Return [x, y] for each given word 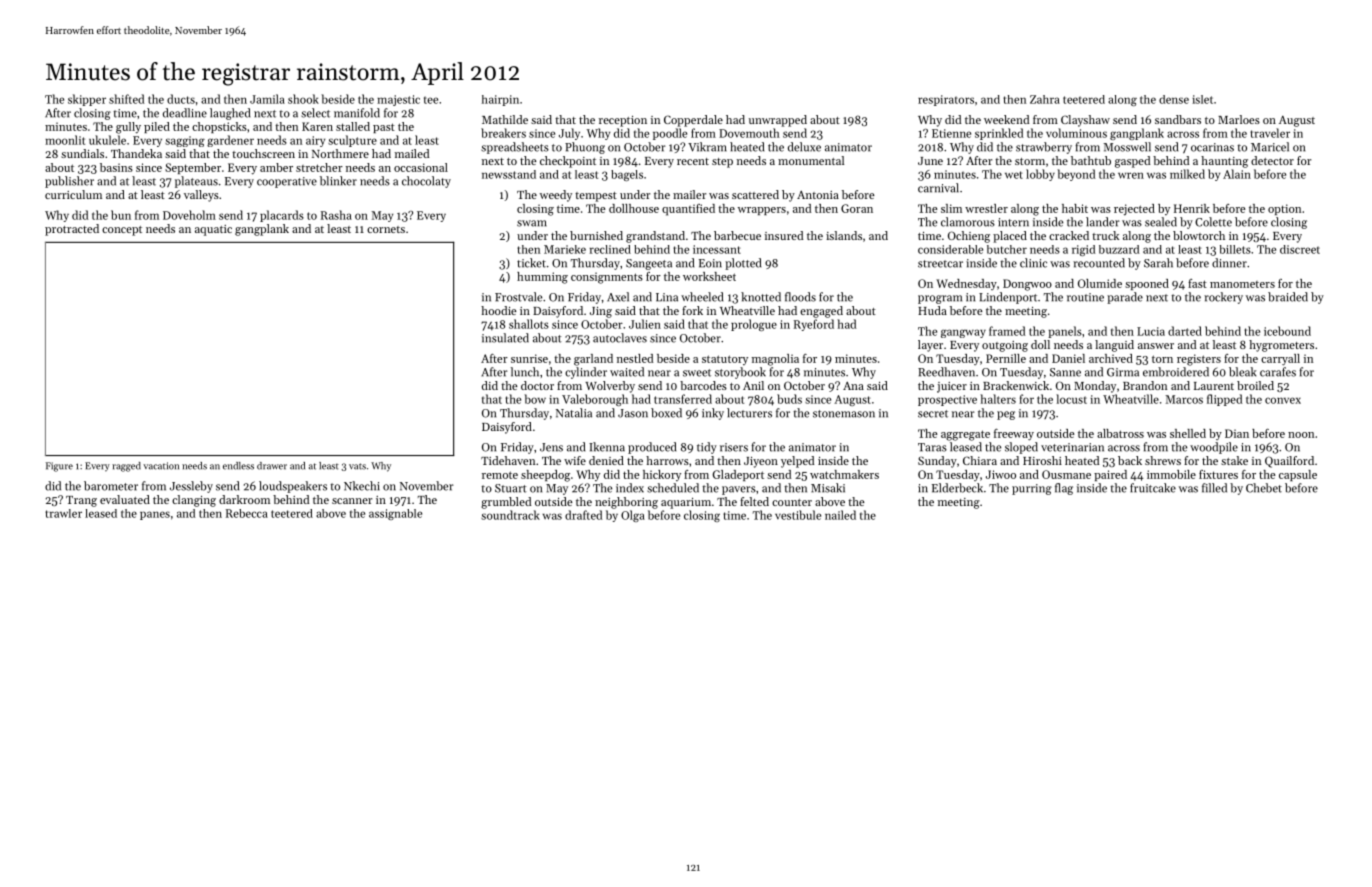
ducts [181, 99]
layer [930, 346]
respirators [946, 100]
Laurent [1214, 386]
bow [535, 399]
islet [1202, 99]
